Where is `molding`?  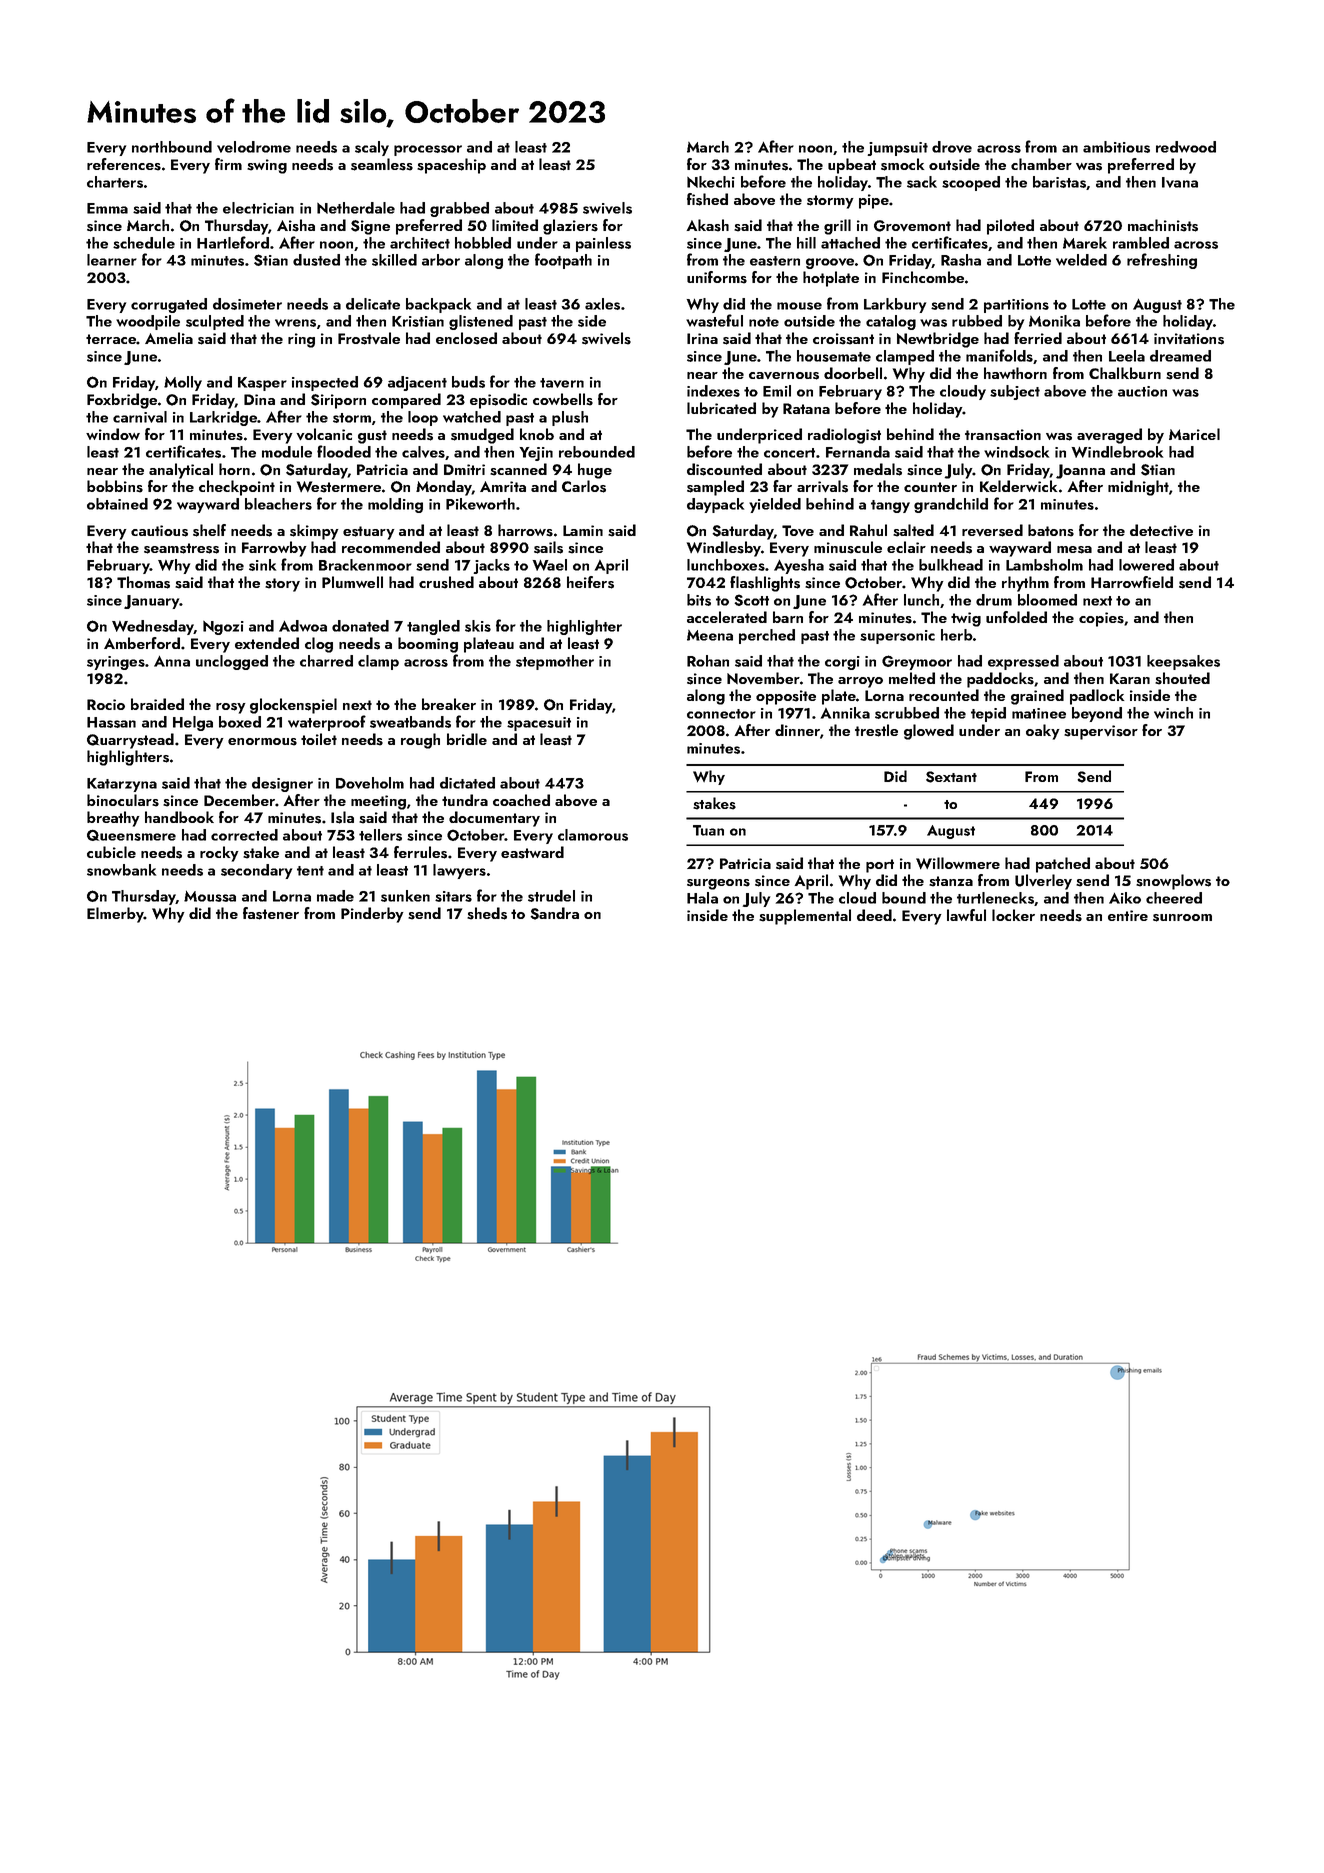 molding is located at coordinates (395, 505).
